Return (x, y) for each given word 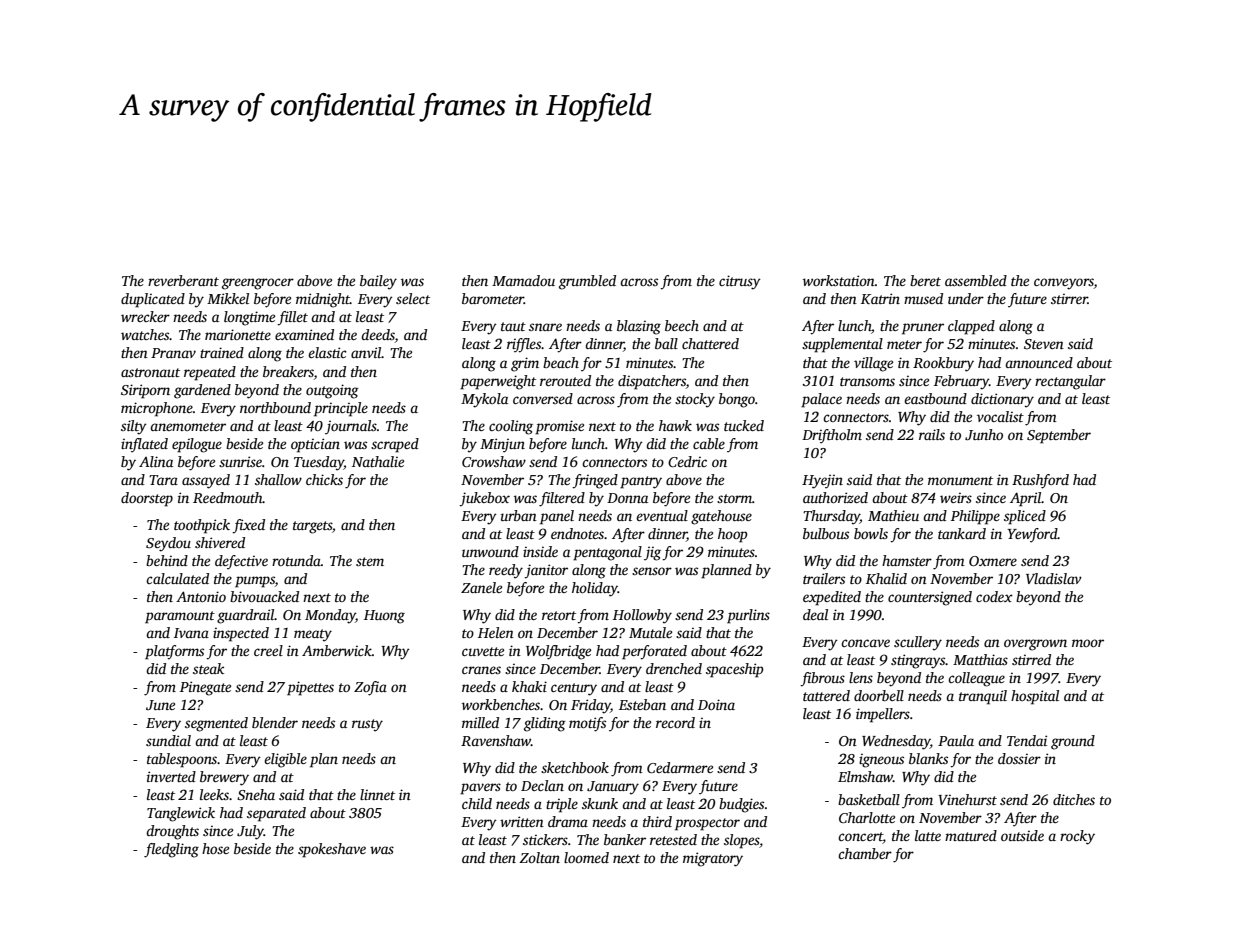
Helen (496, 632)
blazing (639, 327)
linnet (377, 794)
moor (1088, 643)
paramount (180, 617)
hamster (907, 560)
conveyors (1064, 284)
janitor (546, 571)
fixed (248, 526)
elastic (327, 352)
